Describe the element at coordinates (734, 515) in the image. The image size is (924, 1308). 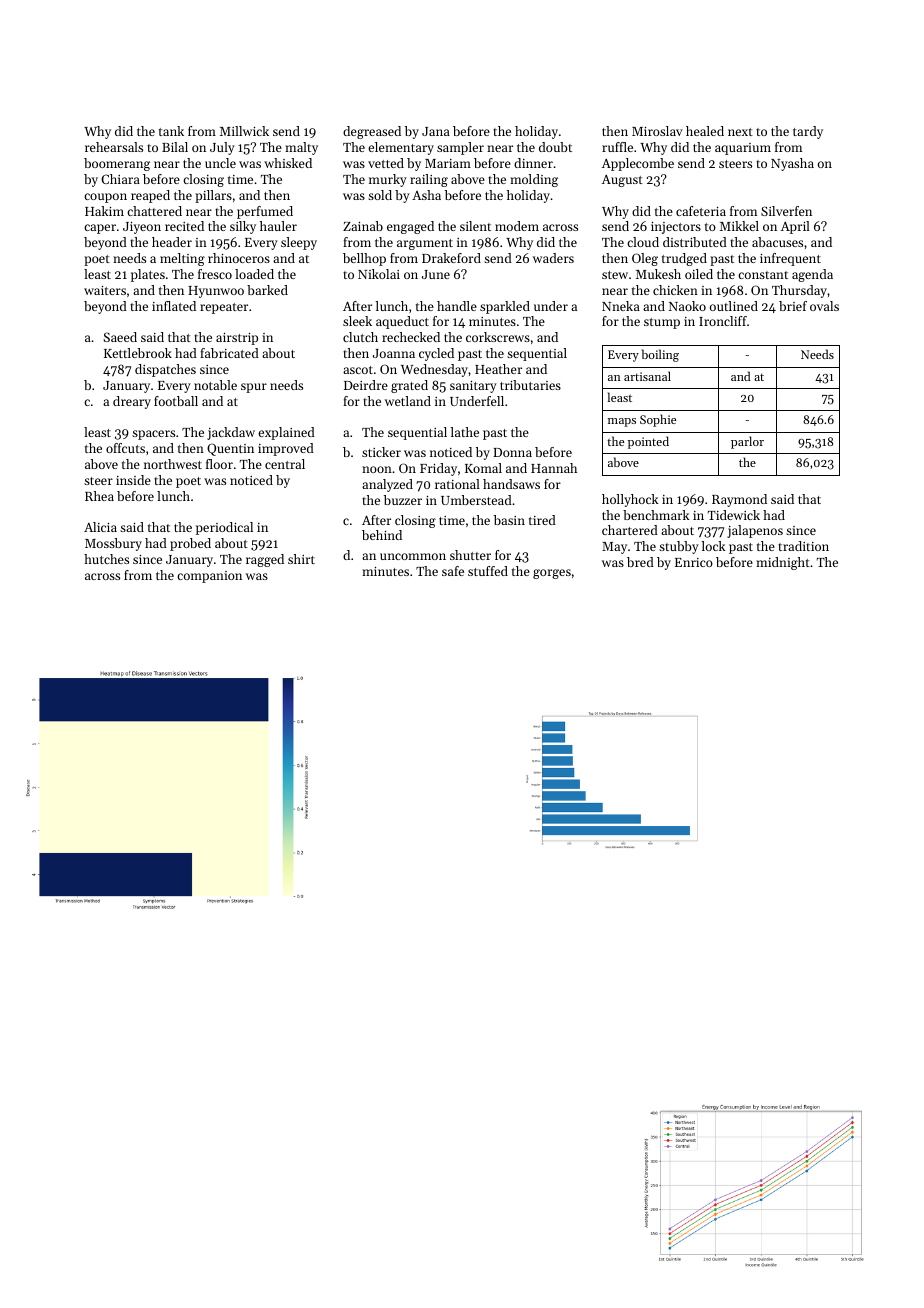
I see `Tidewick` at that location.
